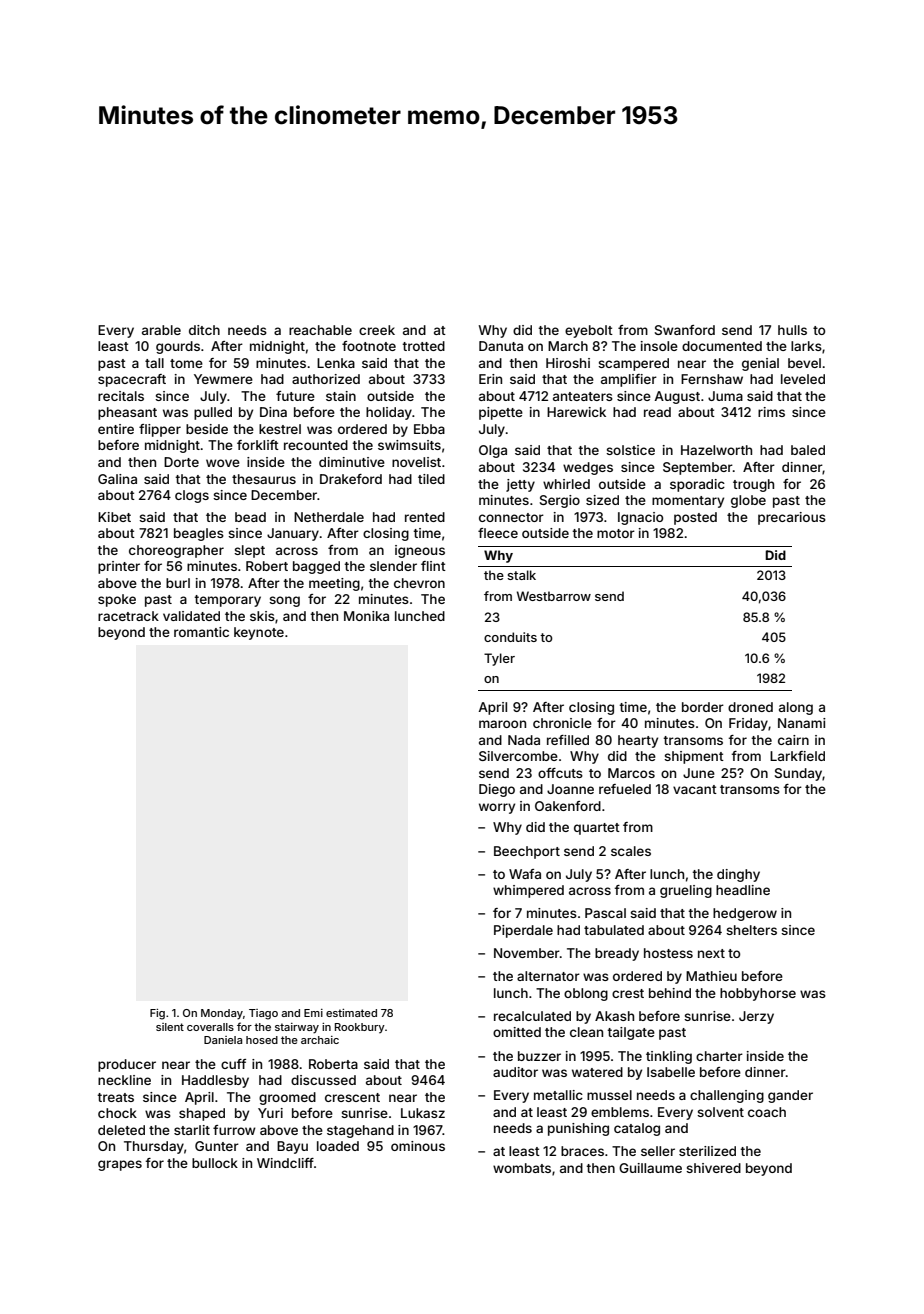 The height and width of the screenshot is (1314, 924). Describe the element at coordinates (751, 930) in the screenshot. I see `shelters` at that location.
